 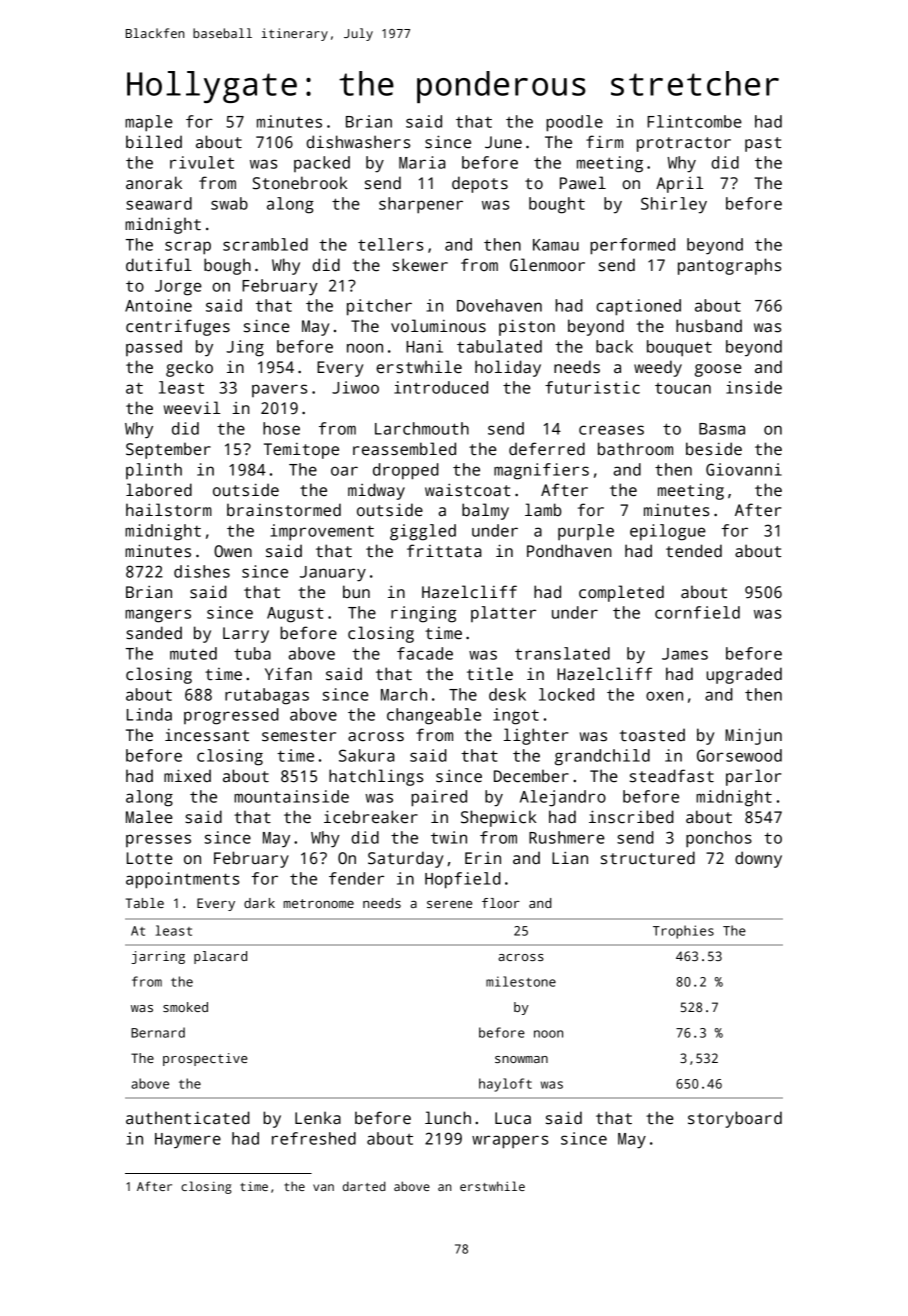 I want to click on wrappers, so click(x=510, y=1142).
